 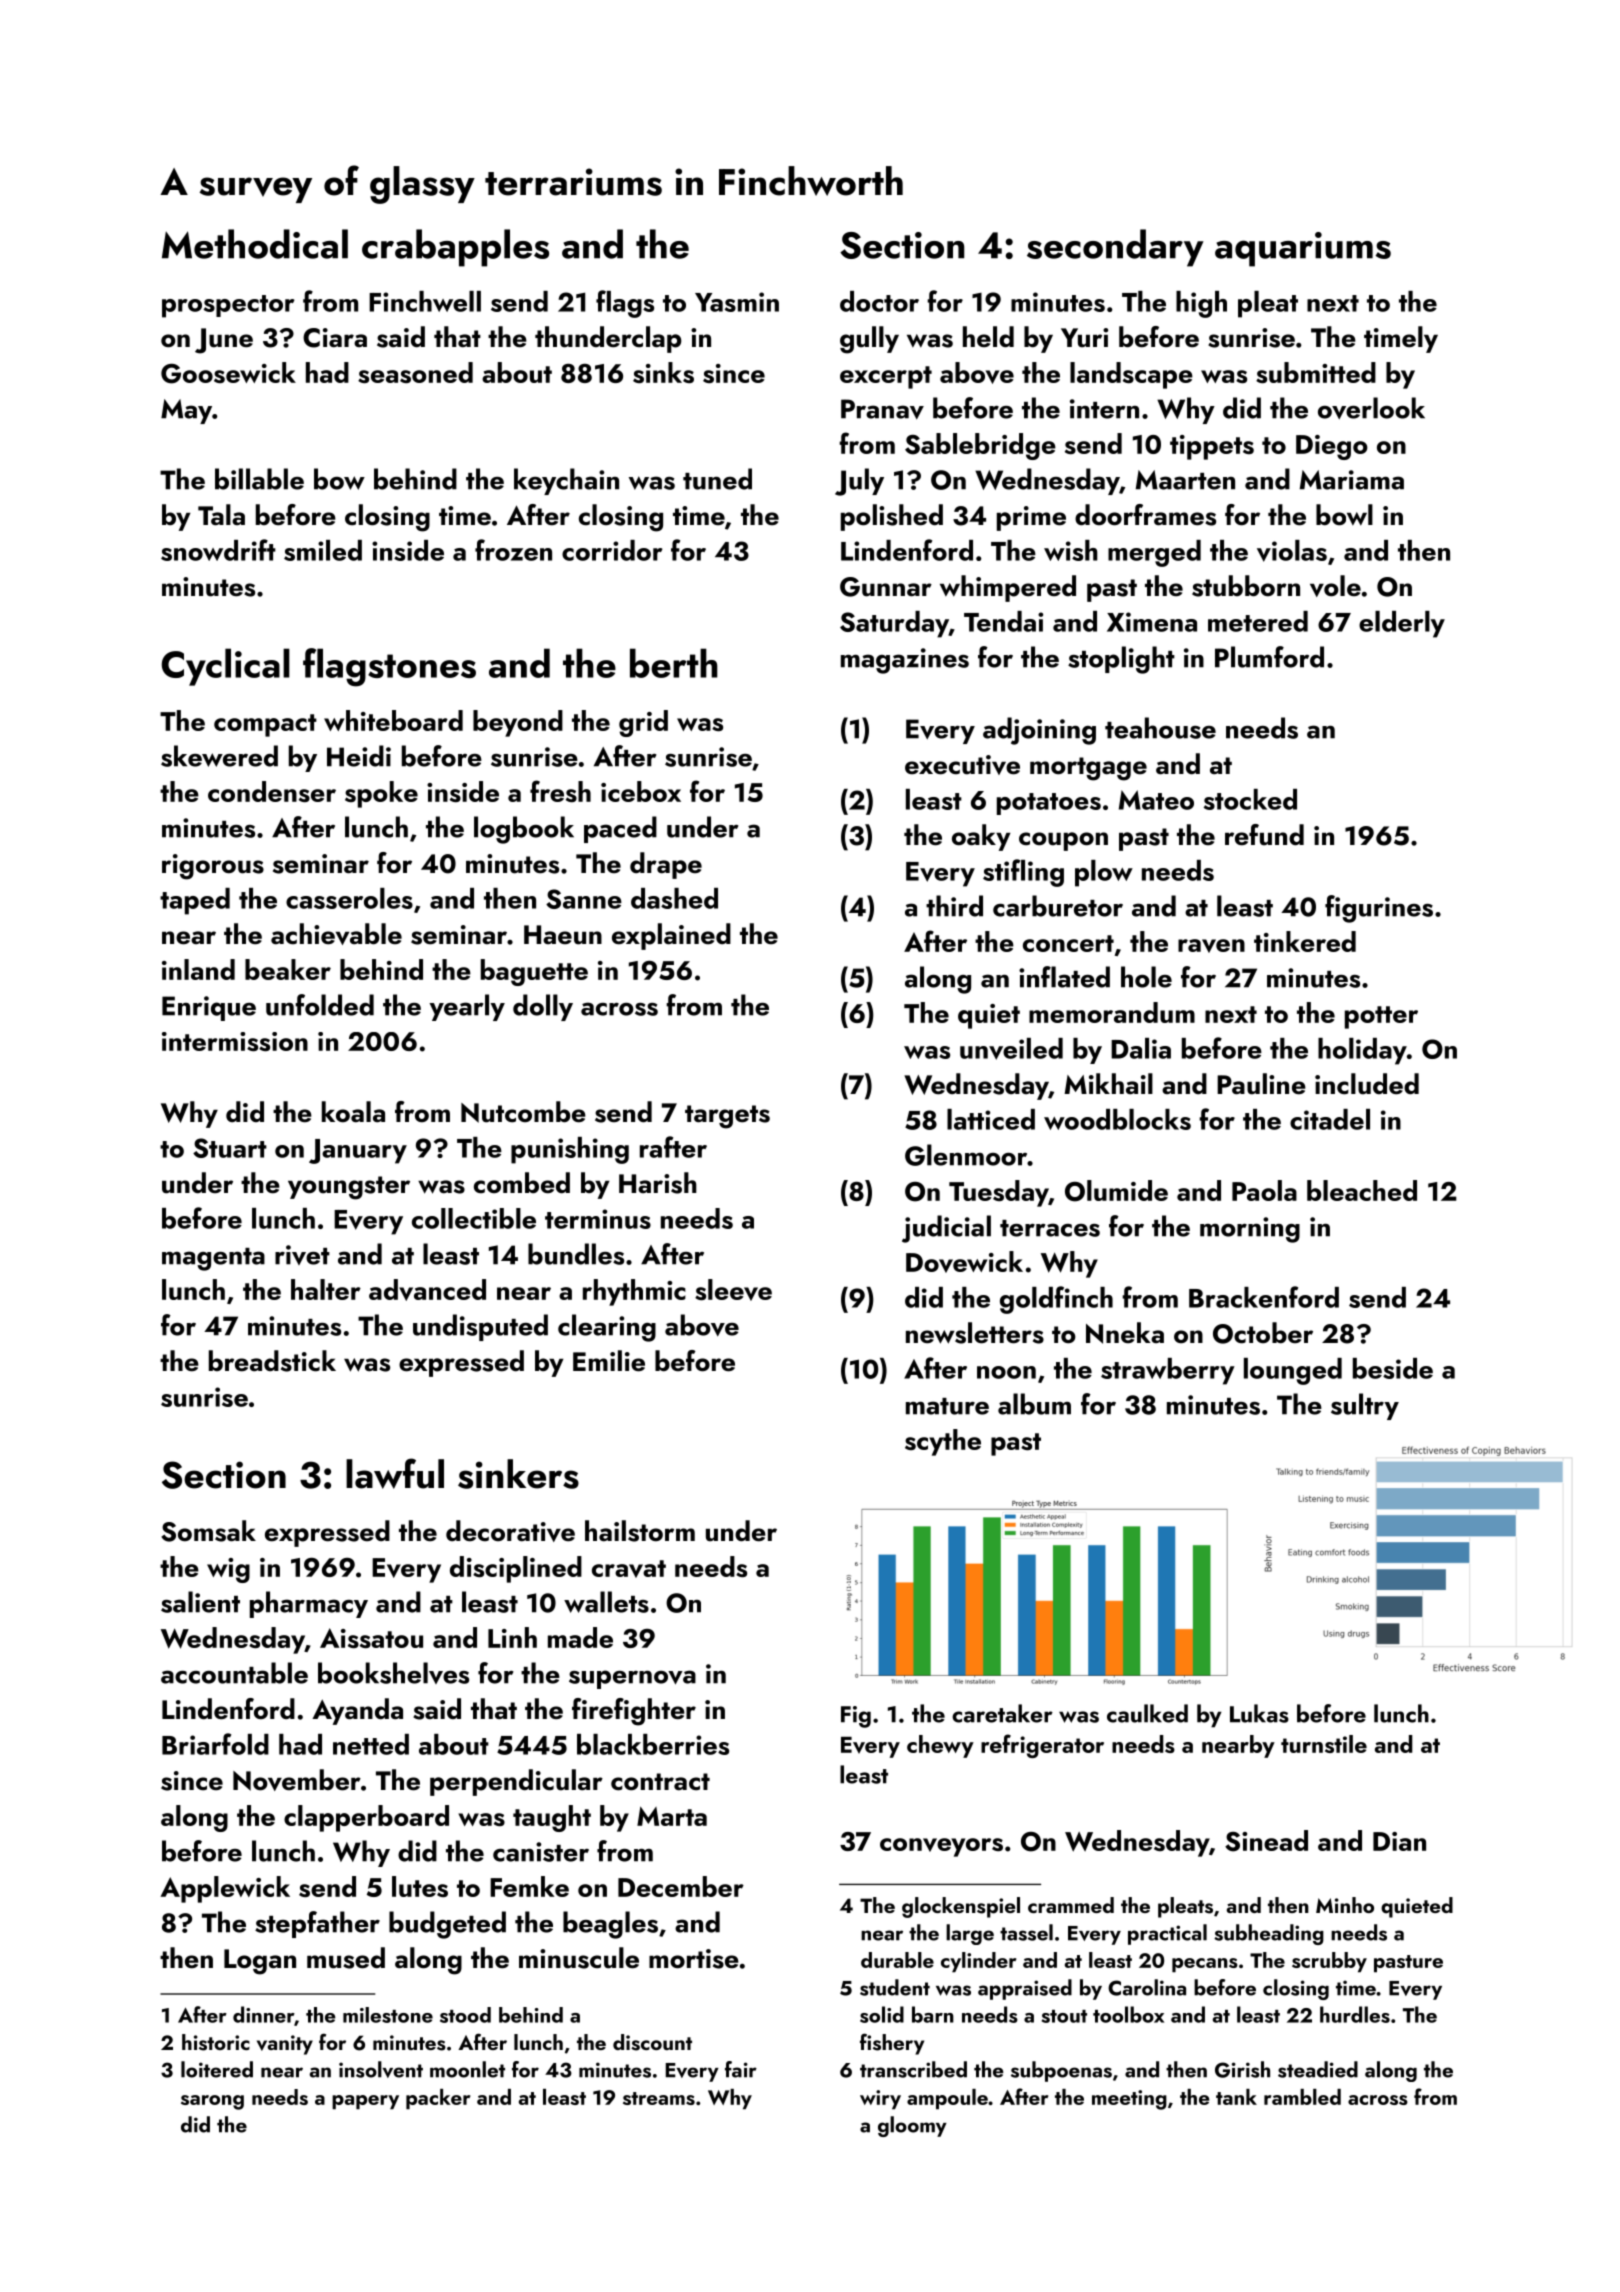 I want to click on oaky, so click(x=981, y=837).
